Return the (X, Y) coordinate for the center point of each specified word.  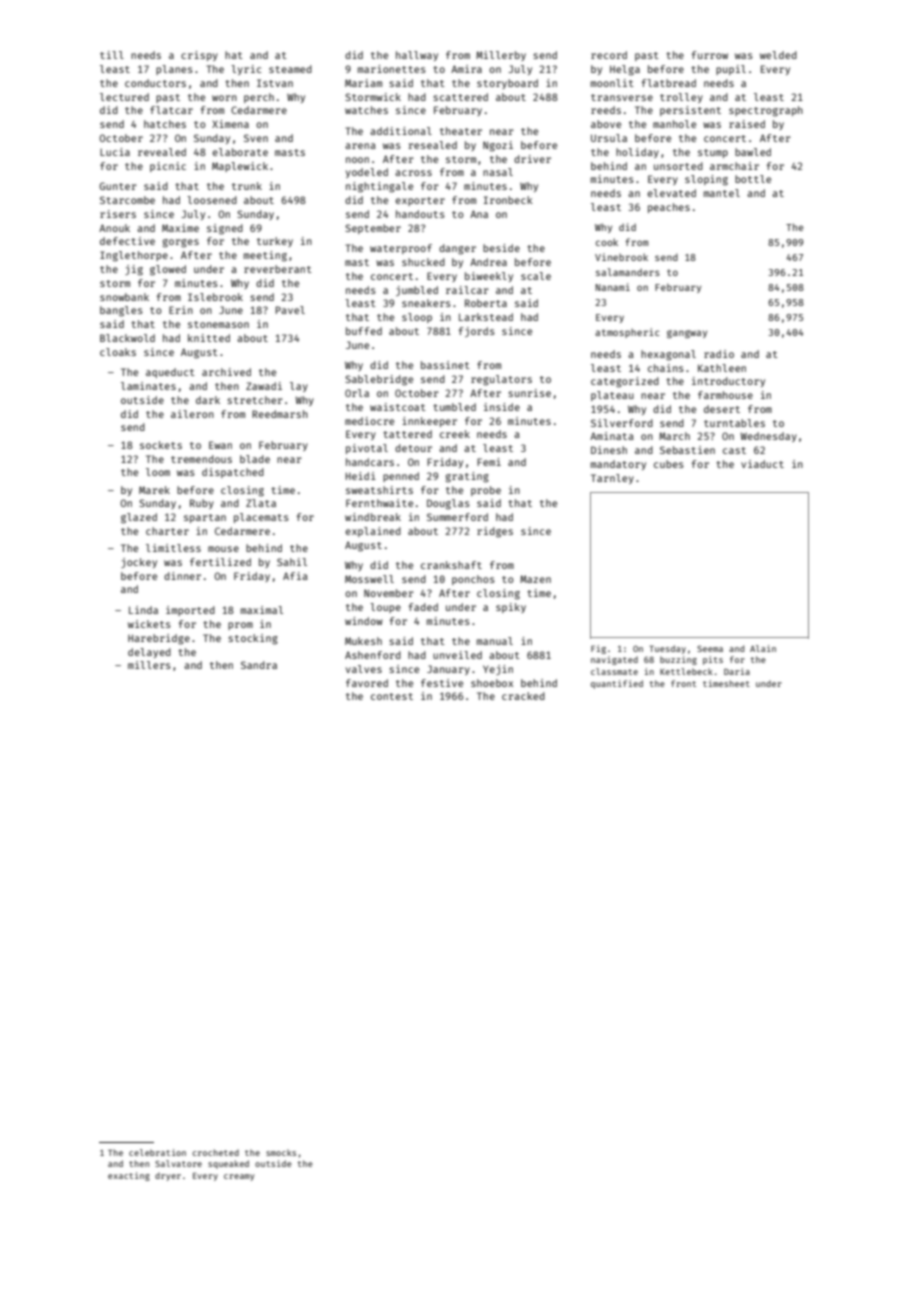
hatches (165, 124)
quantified (617, 684)
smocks (281, 1152)
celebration (157, 1152)
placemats (261, 518)
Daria (737, 671)
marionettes (392, 69)
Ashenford (373, 655)
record (609, 55)
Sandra (259, 665)
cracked (523, 696)
